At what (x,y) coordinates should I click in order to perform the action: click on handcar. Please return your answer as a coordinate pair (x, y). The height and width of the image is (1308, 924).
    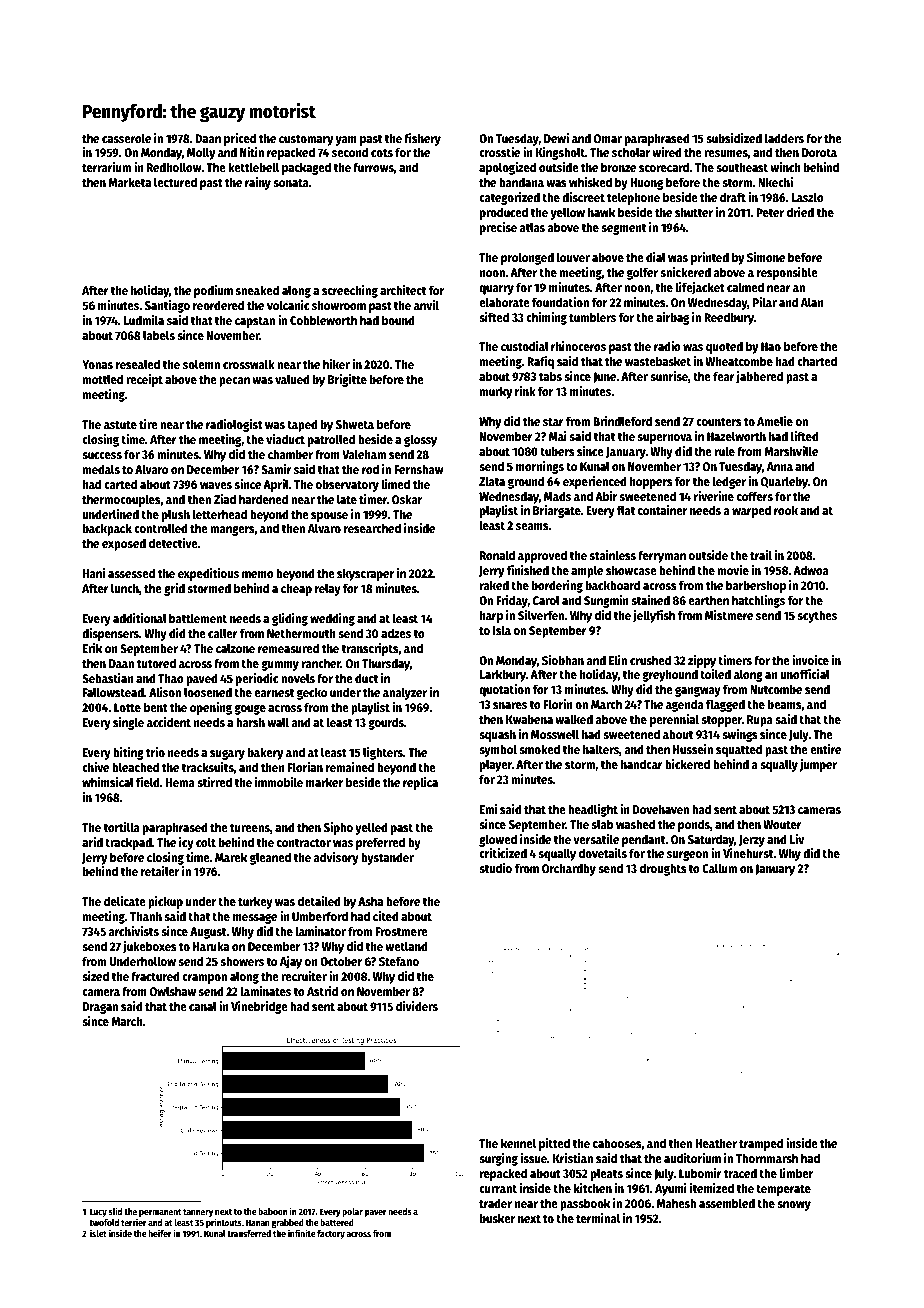
    Looking at the image, I should click on (642, 764).
